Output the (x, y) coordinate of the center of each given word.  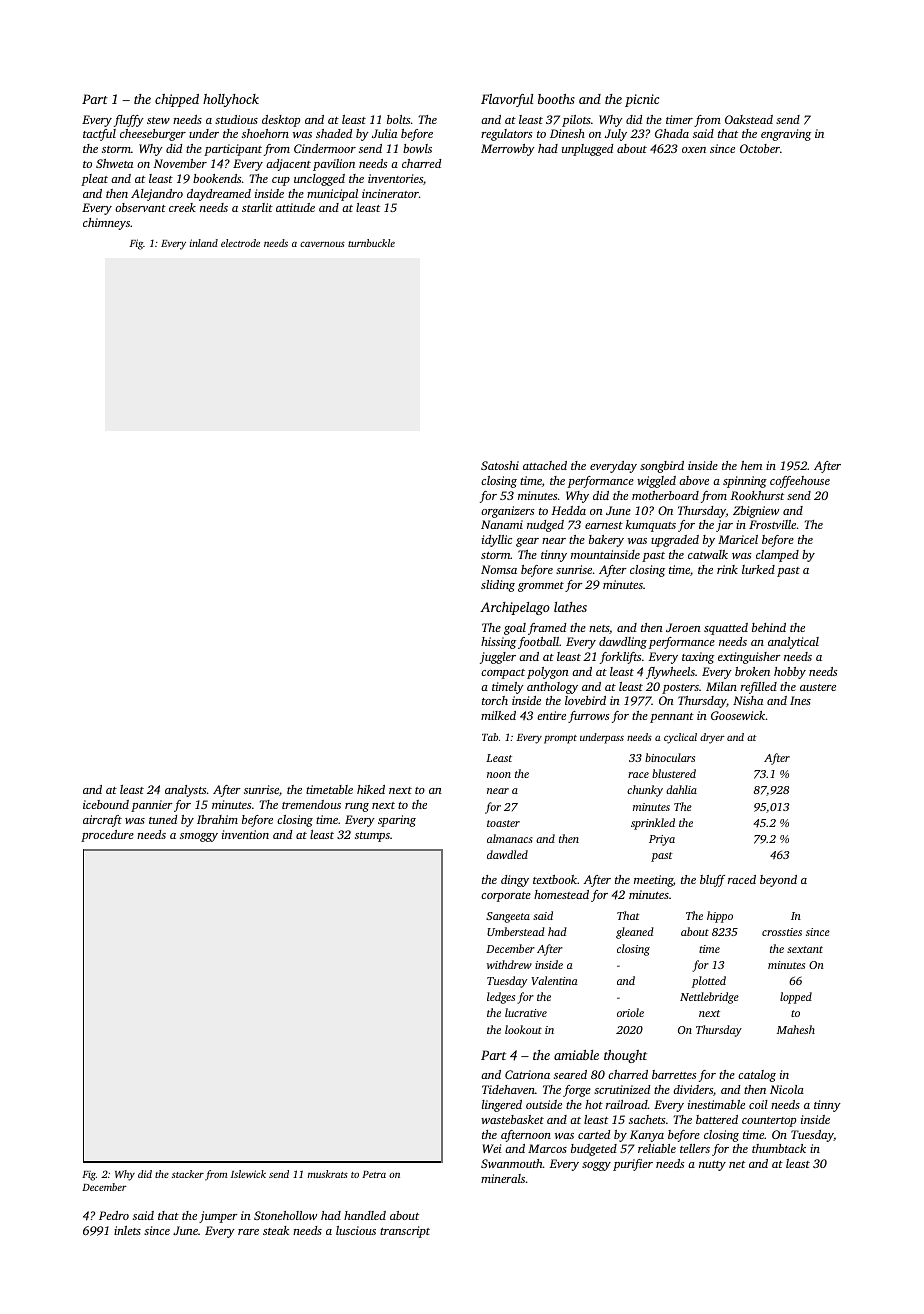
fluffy (129, 121)
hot (594, 1104)
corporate (506, 897)
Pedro (114, 1215)
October (760, 148)
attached (545, 465)
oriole (630, 1012)
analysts (185, 791)
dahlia (681, 789)
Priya (662, 840)
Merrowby (508, 150)
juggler (498, 658)
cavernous (322, 244)
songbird (662, 467)
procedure (107, 836)
